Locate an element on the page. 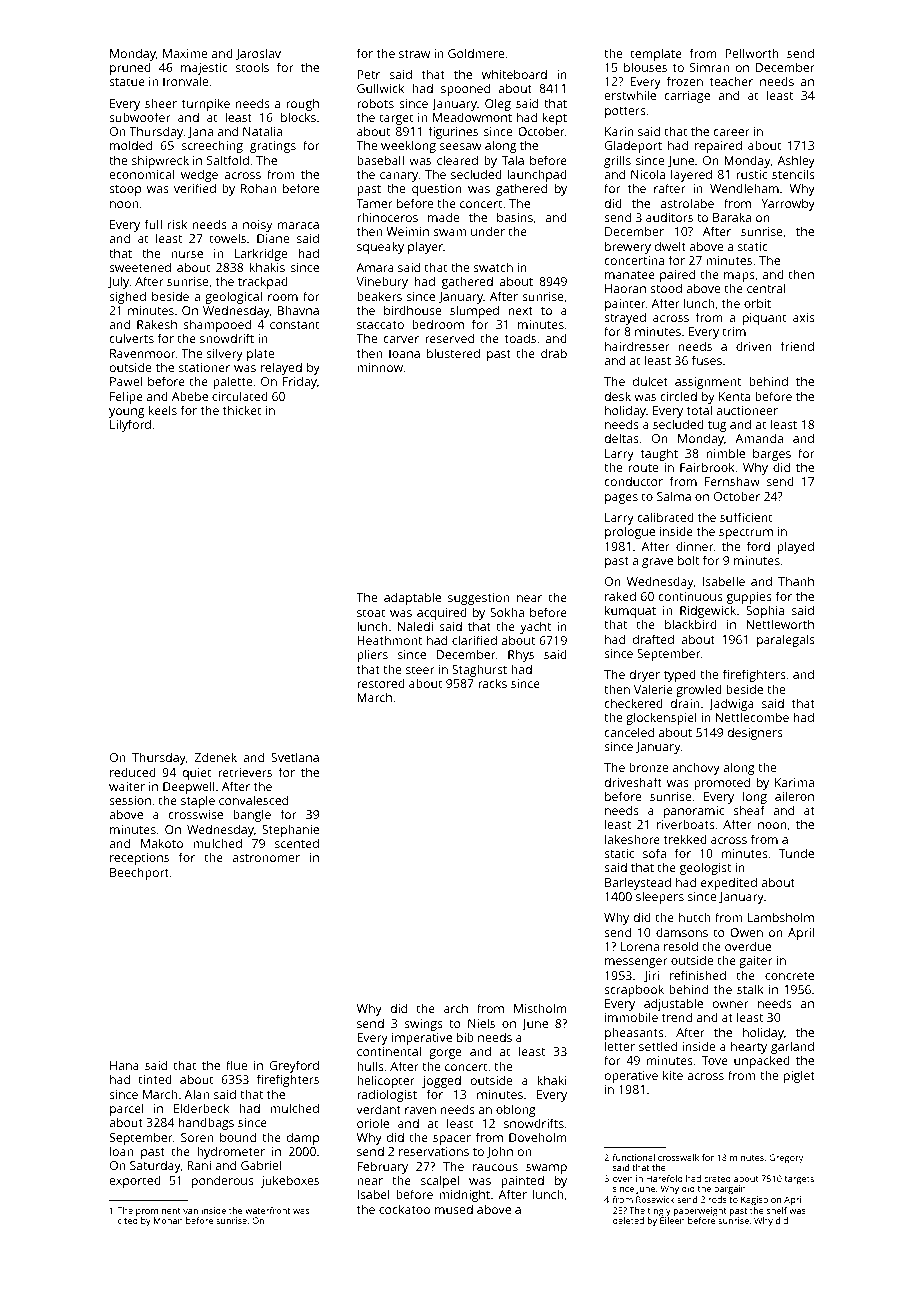 The image size is (924, 1308). played is located at coordinates (795, 547).
